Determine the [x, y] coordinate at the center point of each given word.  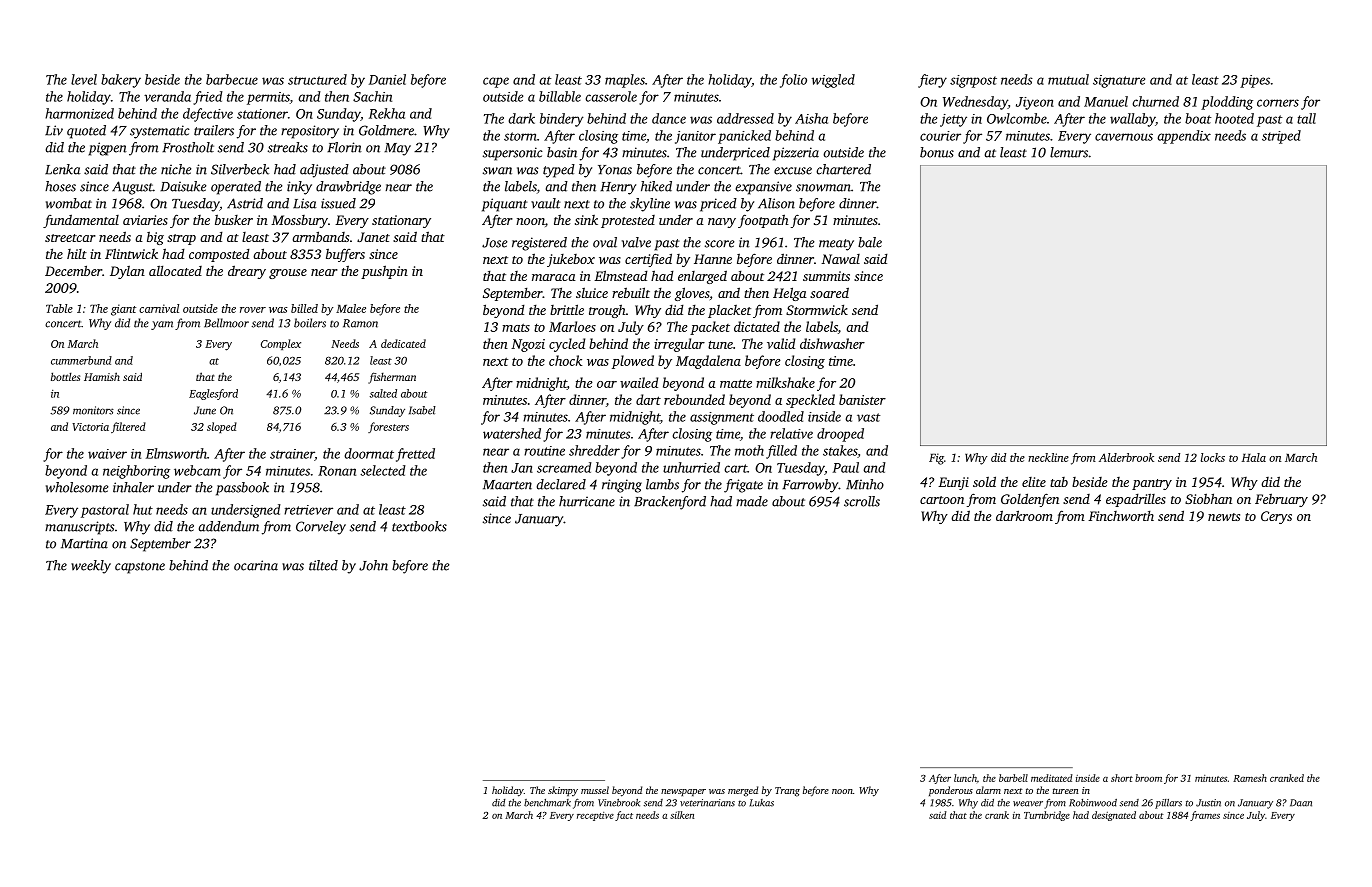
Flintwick [131, 253]
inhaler [133, 487]
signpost [973, 81]
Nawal [840, 259]
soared [829, 292]
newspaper [683, 792]
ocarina [256, 565]
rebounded [694, 399]
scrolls [862, 501]
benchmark [547, 803]
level [84, 79]
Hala [1254, 457]
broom [1148, 778]
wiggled [833, 81]
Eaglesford [213, 394]
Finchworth [1121, 516]
